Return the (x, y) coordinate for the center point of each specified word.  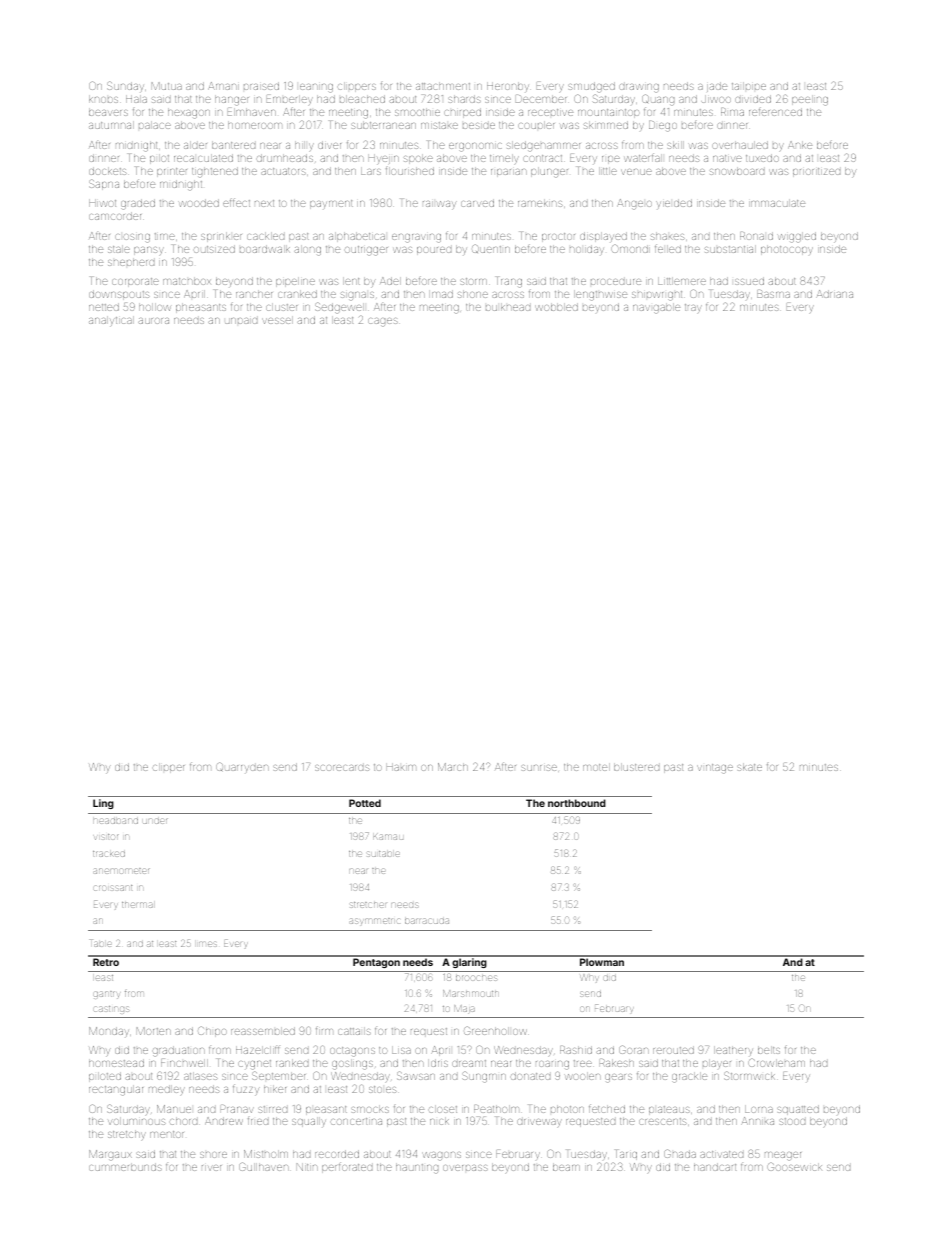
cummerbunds (125, 1167)
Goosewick (794, 1166)
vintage (715, 769)
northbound (577, 803)
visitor (107, 837)
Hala (136, 99)
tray (693, 309)
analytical (111, 321)
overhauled (740, 145)
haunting (417, 1168)
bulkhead (508, 307)
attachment (443, 86)
